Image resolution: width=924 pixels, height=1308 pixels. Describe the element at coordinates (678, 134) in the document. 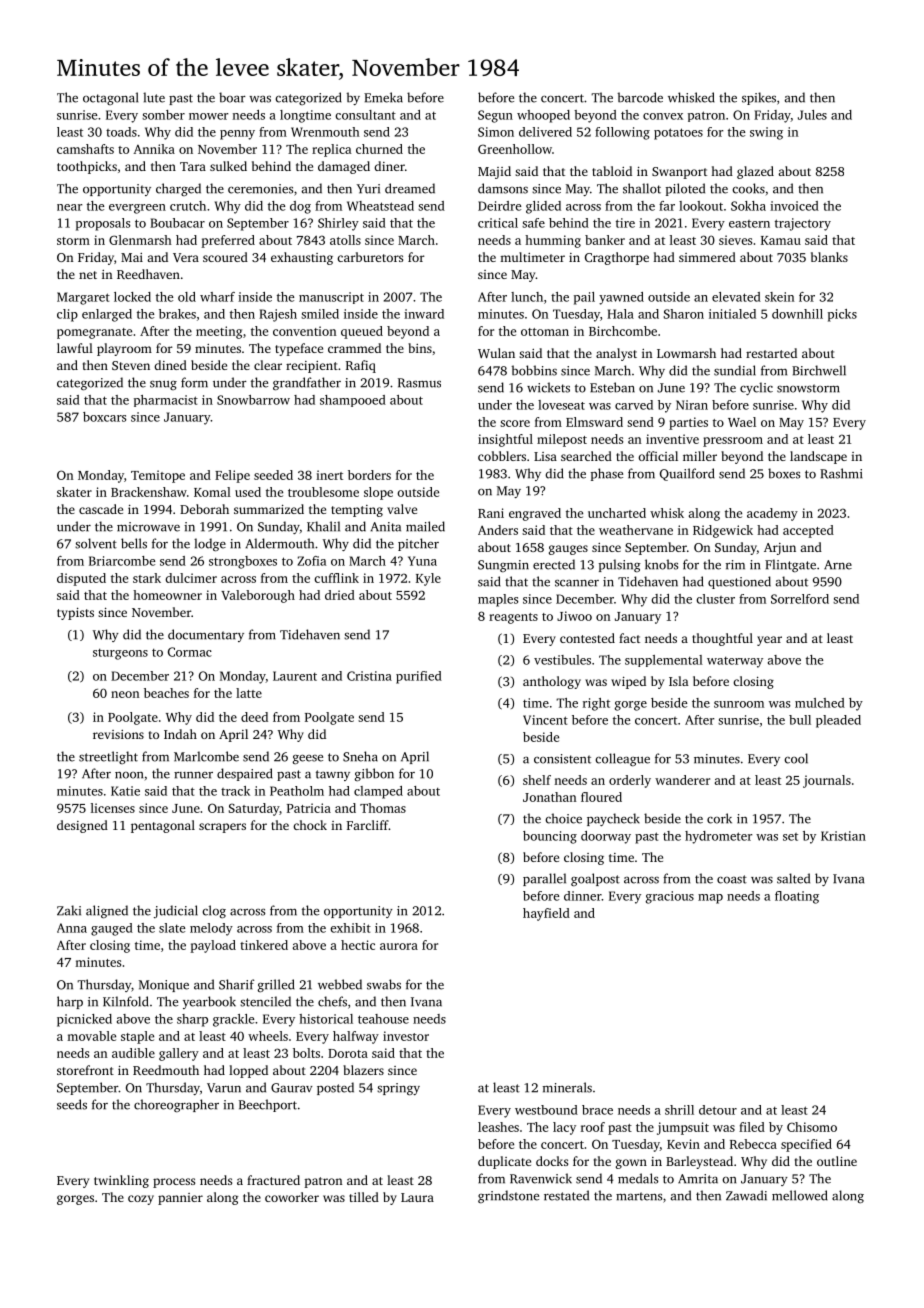

I see `potatoes` at that location.
